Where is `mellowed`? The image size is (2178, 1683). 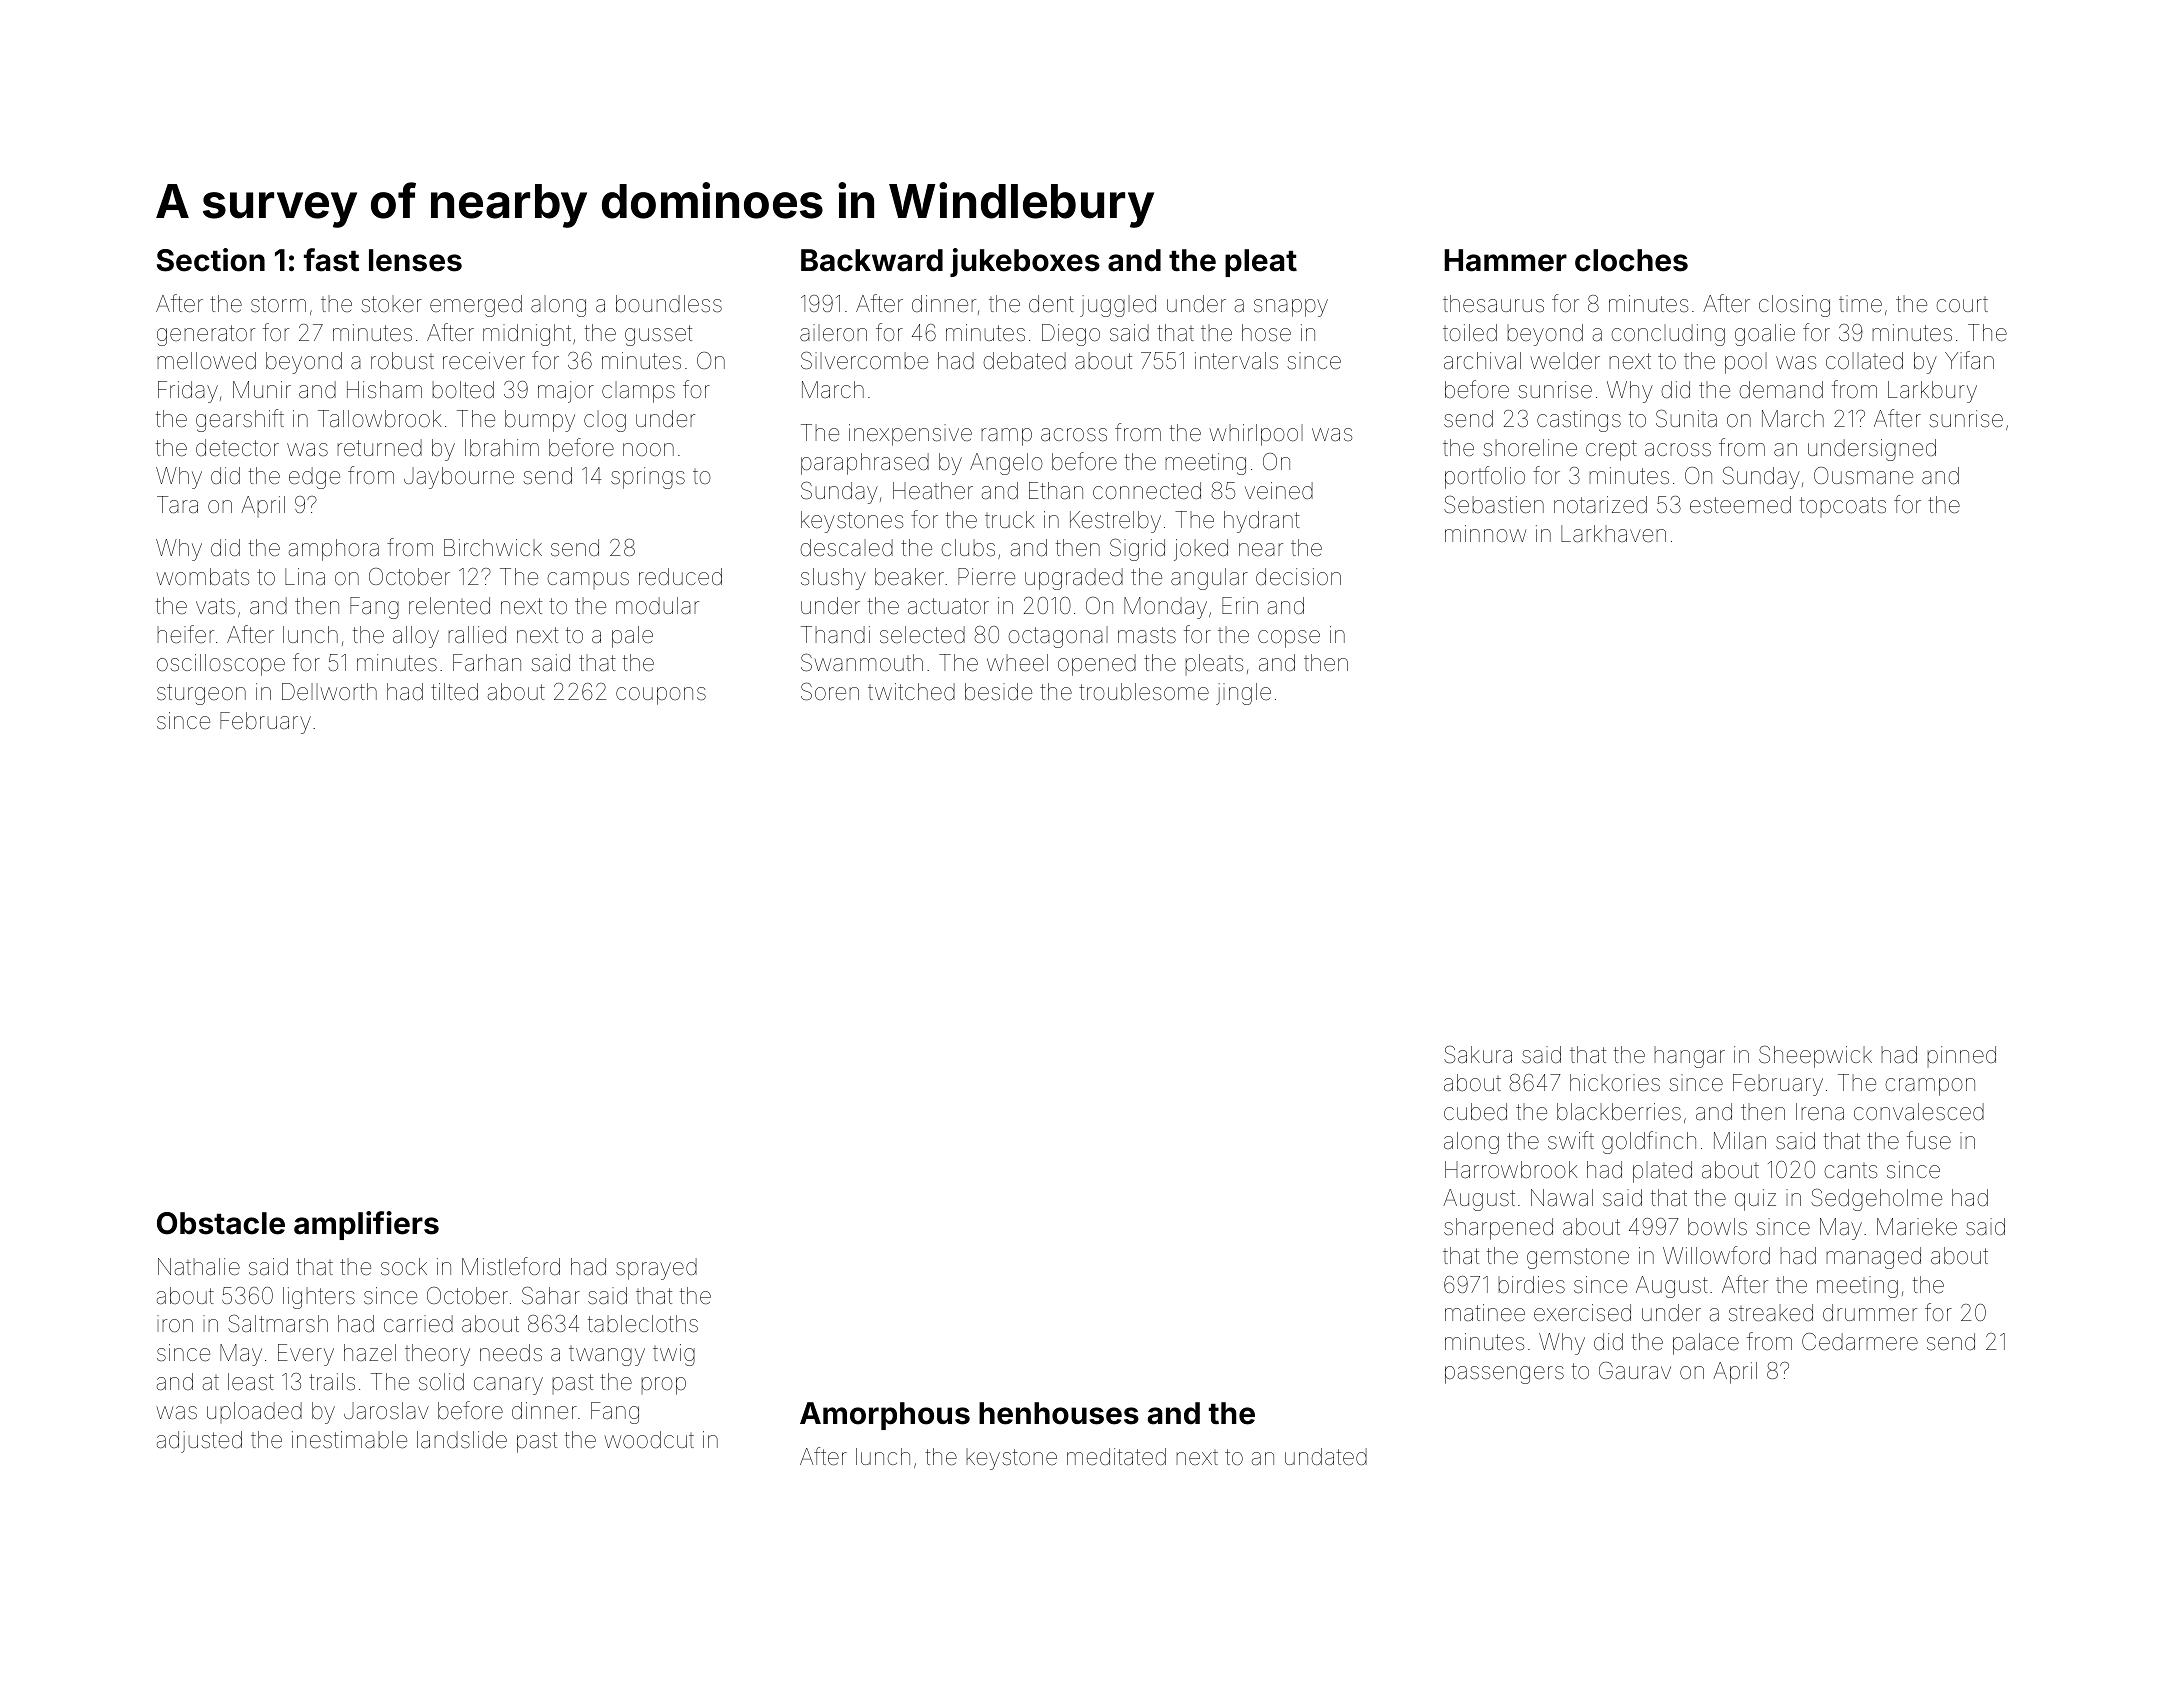
mellowed is located at coordinates (206, 361).
